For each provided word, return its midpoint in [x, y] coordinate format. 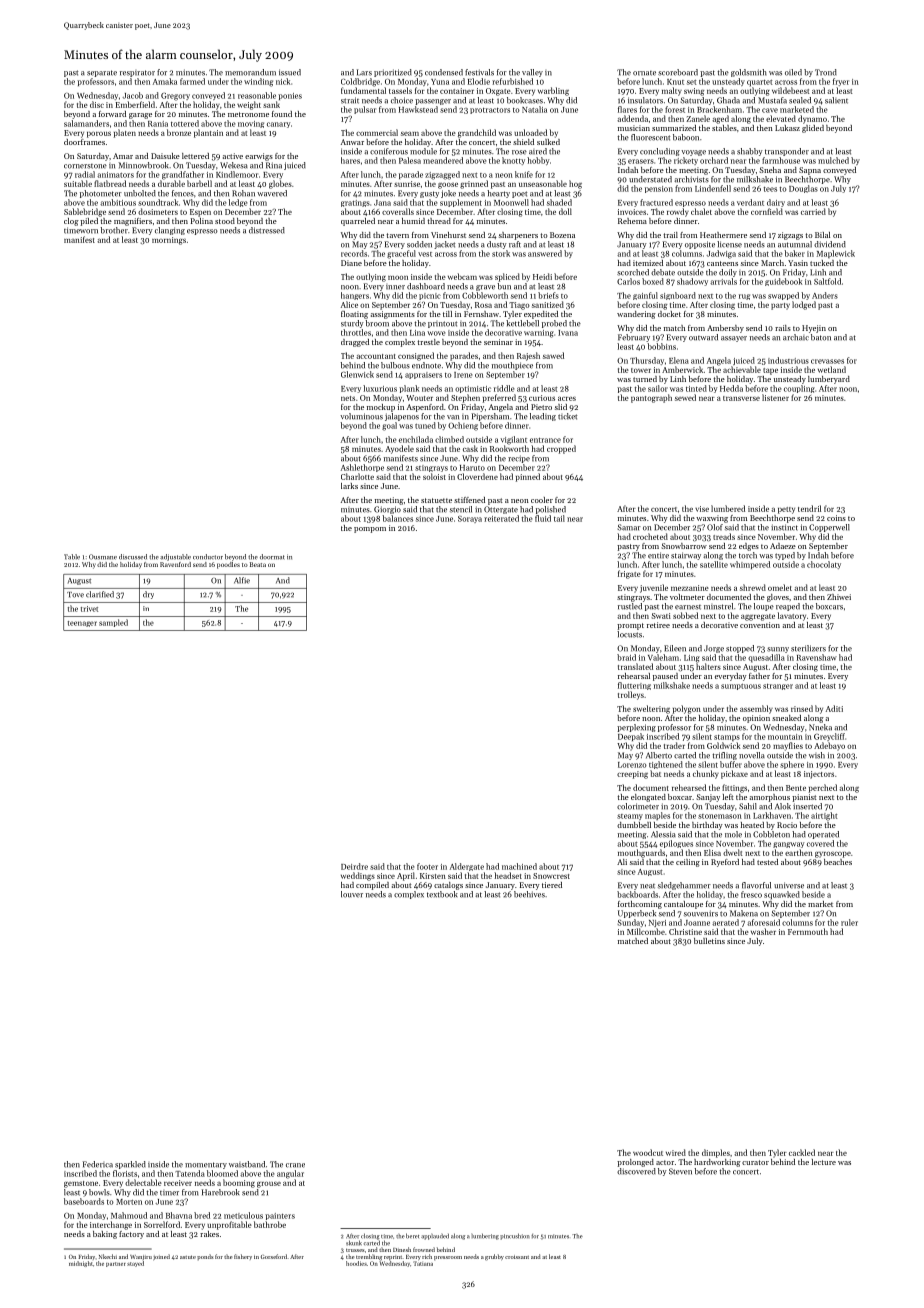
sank [271, 104]
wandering [636, 315]
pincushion [515, 1236]
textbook [442, 894]
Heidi [542, 276]
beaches [838, 862]
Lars [364, 72]
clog [71, 222]
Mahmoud [129, 1215]
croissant [517, 1257]
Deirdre [354, 866]
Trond [826, 72]
